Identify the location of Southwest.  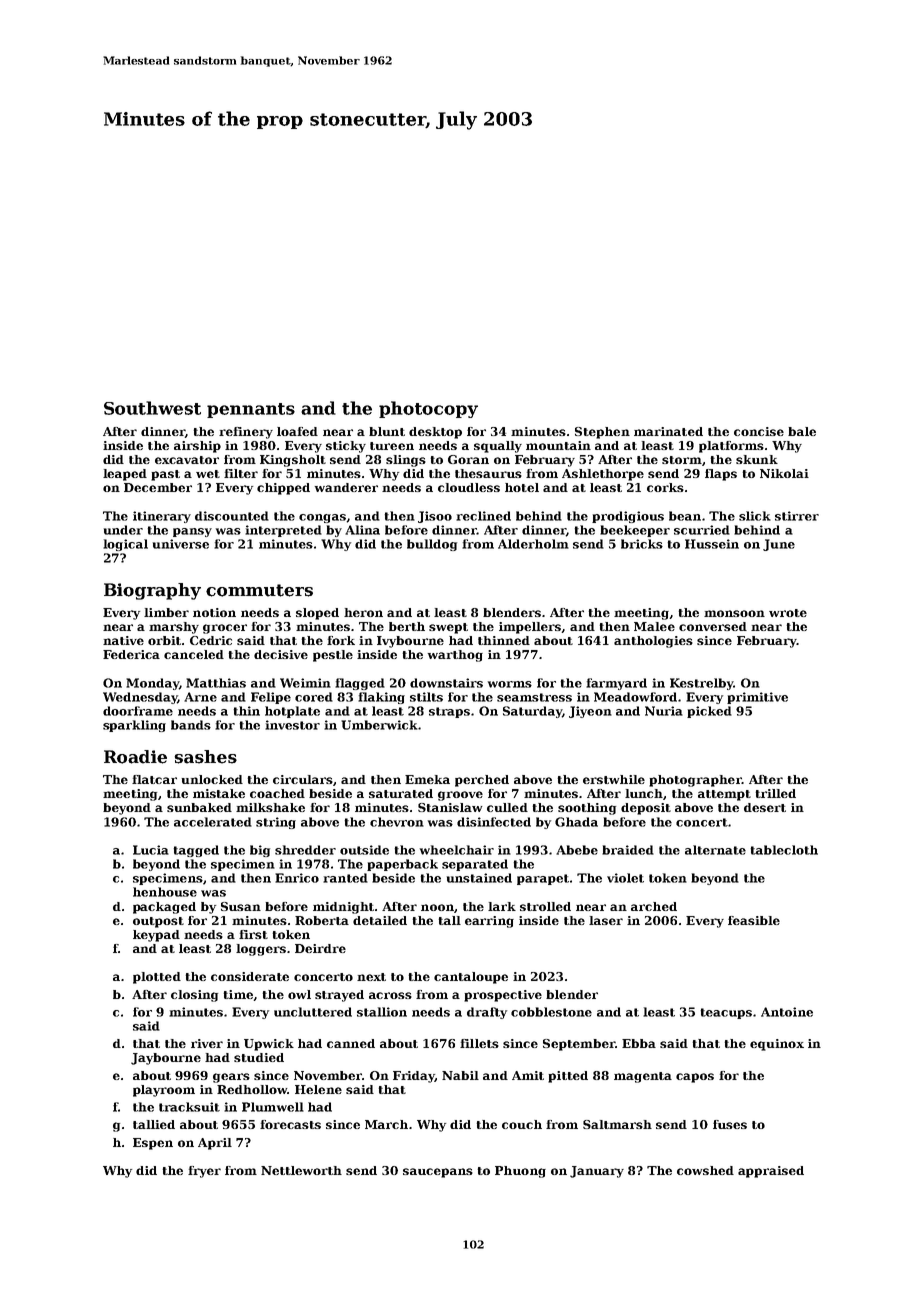
(152, 408).
